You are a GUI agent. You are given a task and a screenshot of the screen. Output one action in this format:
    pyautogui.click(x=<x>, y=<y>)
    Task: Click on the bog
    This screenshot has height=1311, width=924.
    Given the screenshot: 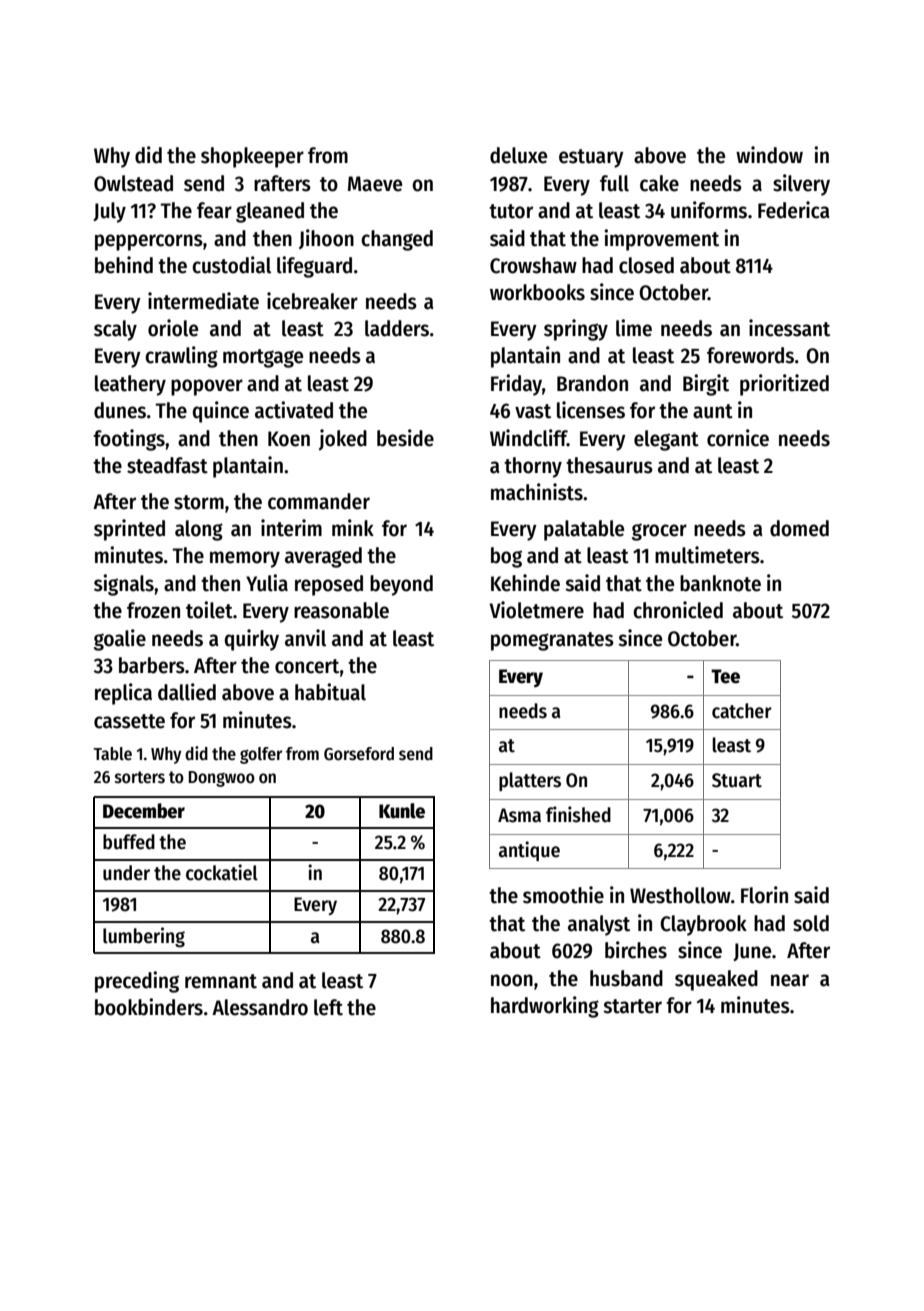 What is the action you would take?
    pyautogui.click(x=506, y=557)
